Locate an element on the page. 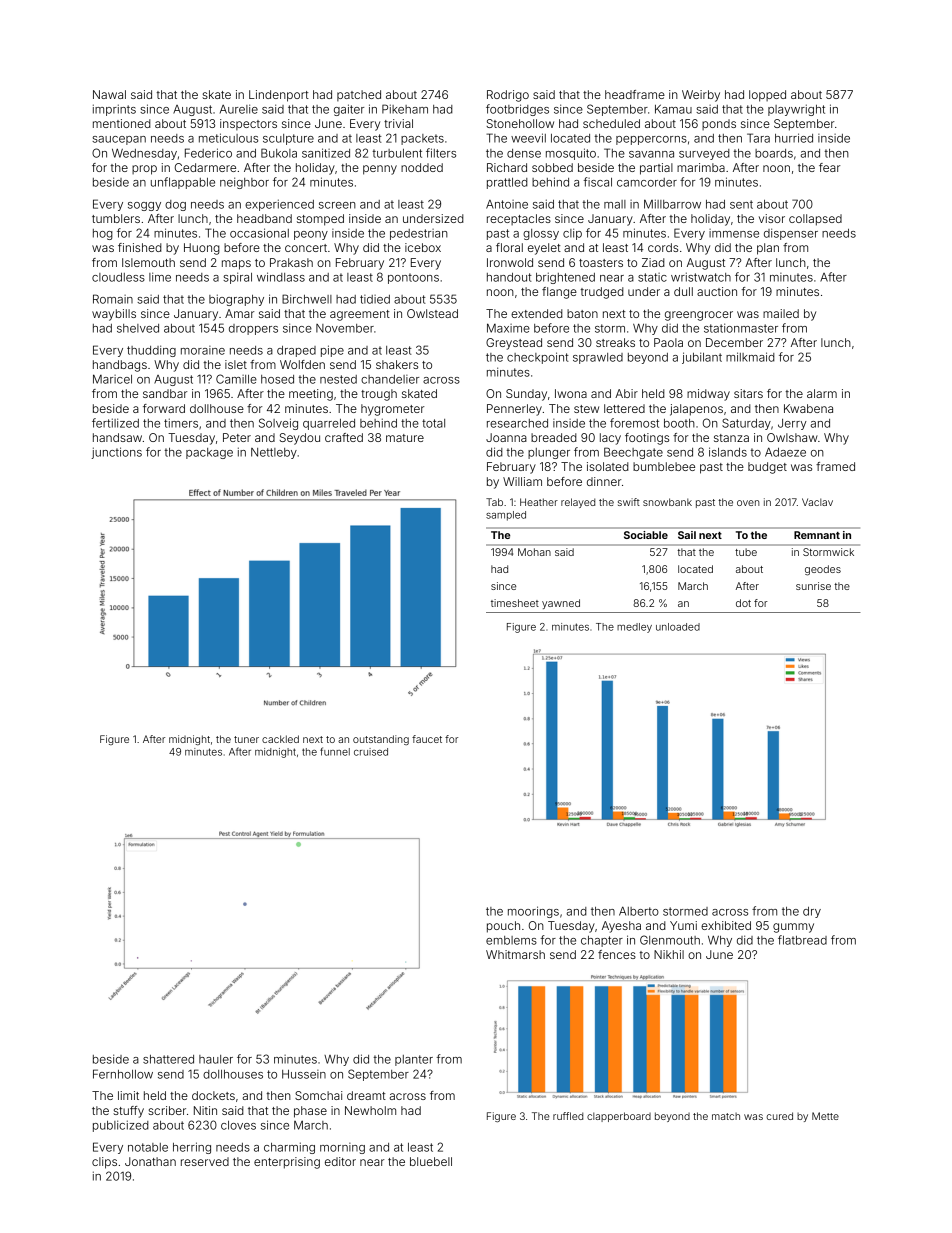  package is located at coordinates (209, 453).
